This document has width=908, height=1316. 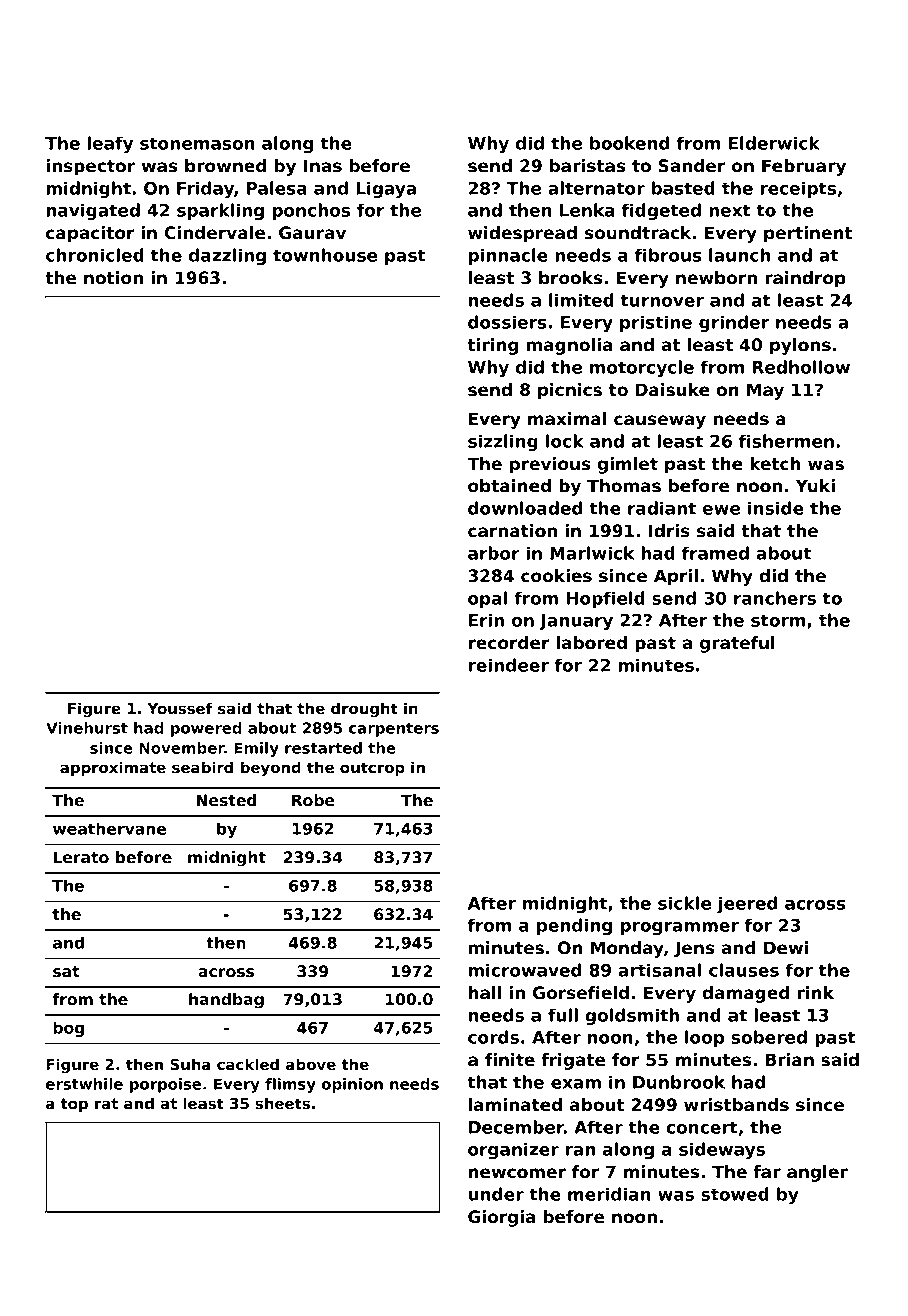 What do you see at coordinates (715, 553) in the document?
I see `framed` at bounding box center [715, 553].
